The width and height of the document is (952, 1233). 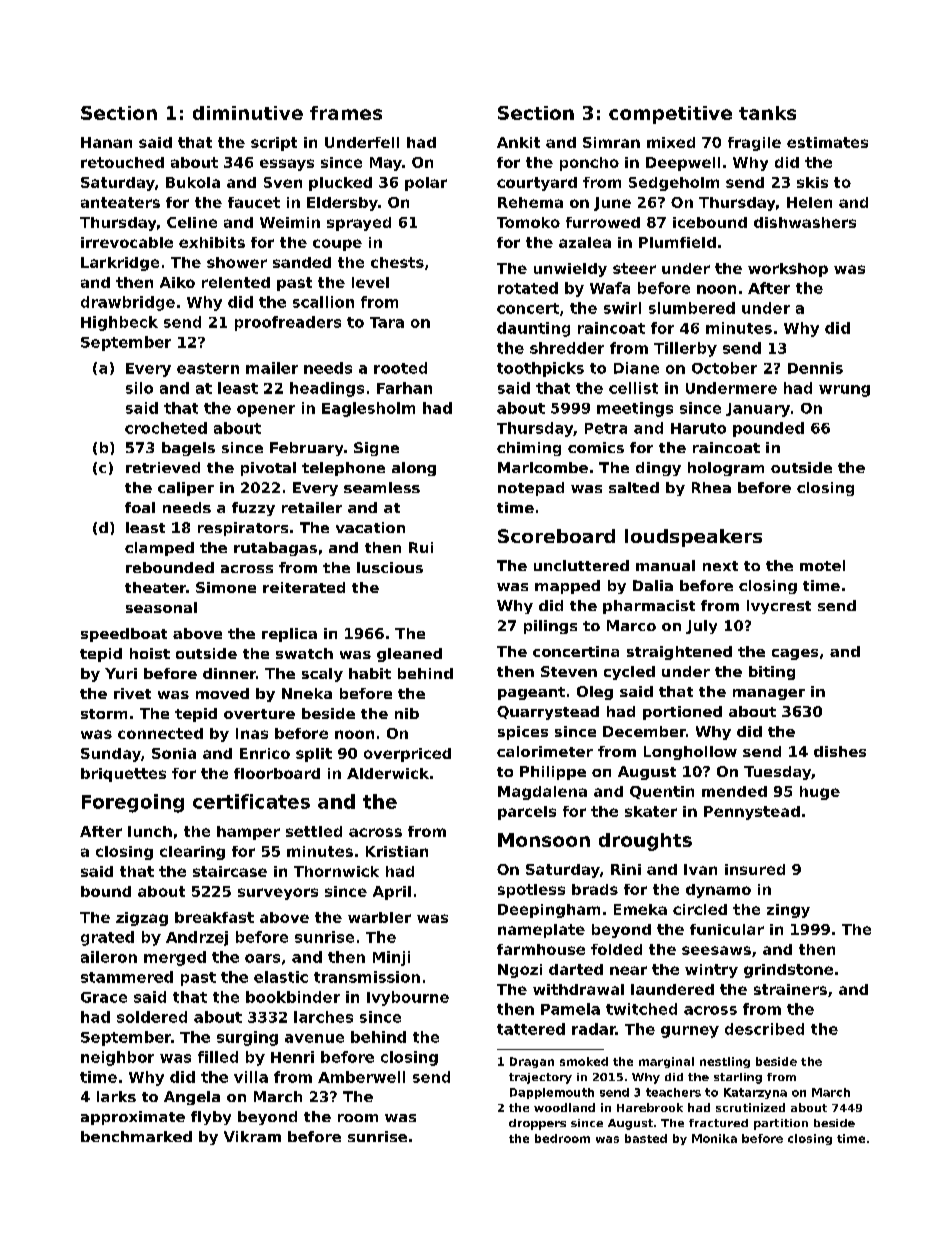 I want to click on skis, so click(x=812, y=182).
